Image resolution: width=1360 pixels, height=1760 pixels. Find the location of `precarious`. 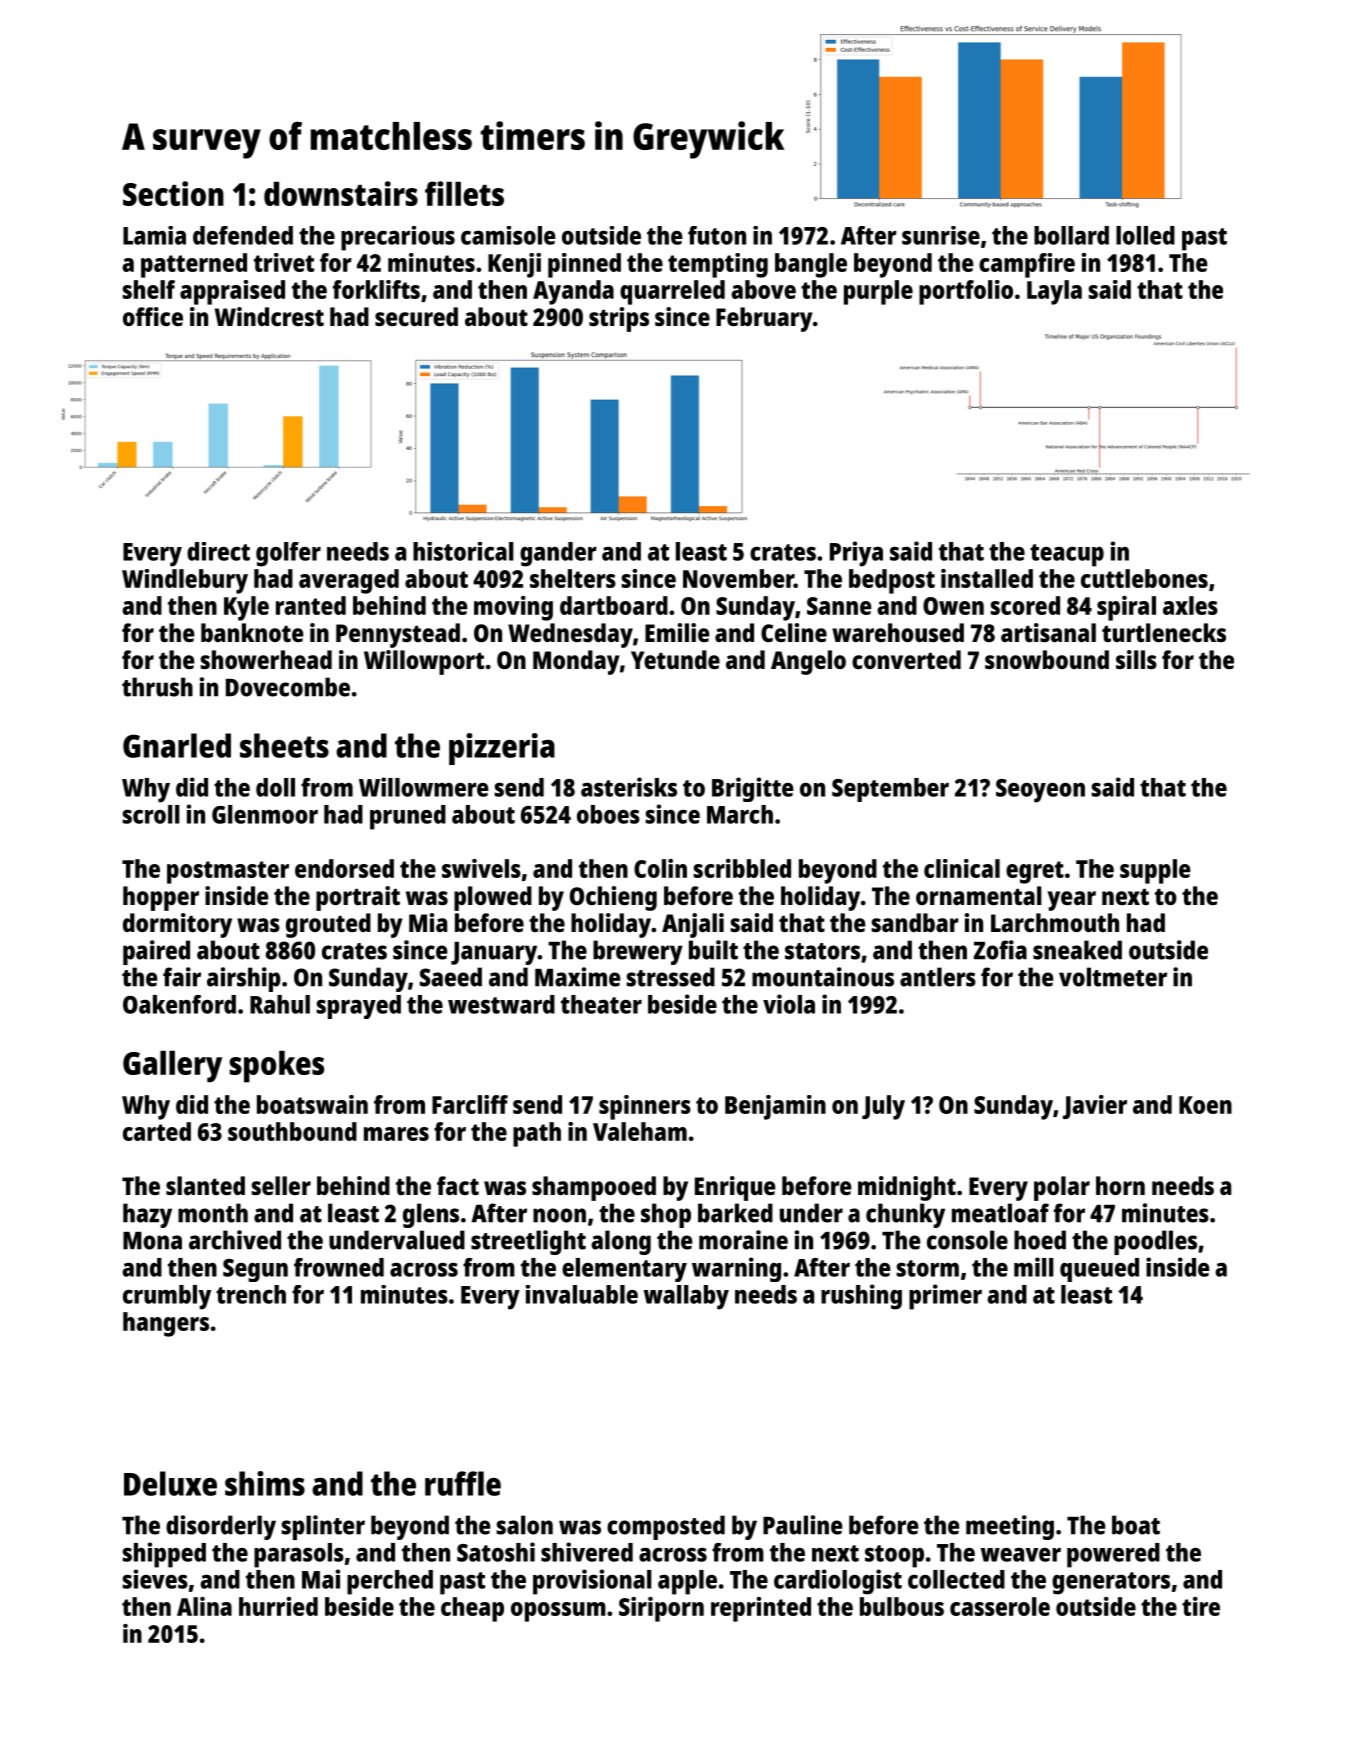

precarious is located at coordinates (398, 238).
